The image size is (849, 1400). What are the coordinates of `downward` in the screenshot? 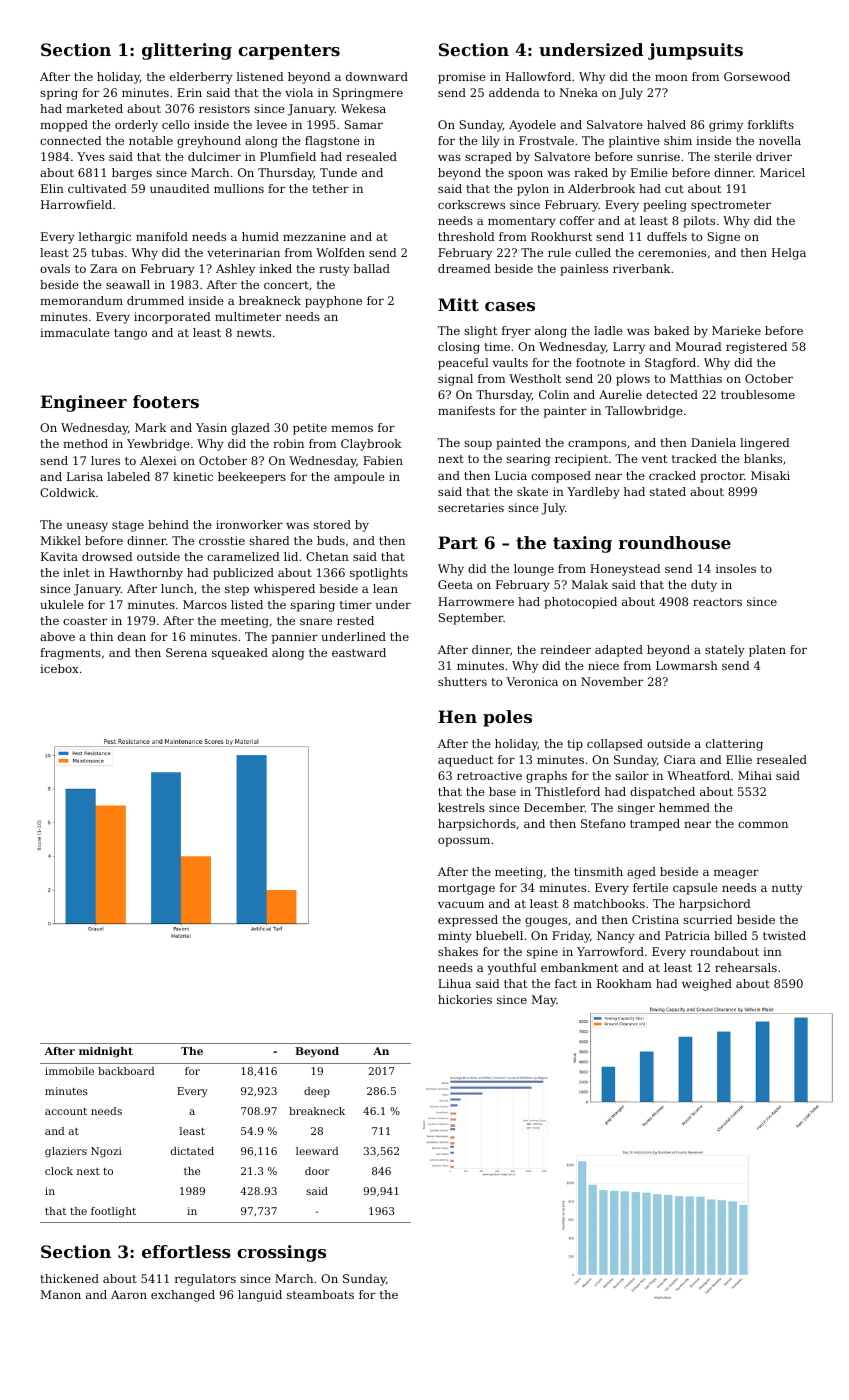 It's located at (377, 76).
